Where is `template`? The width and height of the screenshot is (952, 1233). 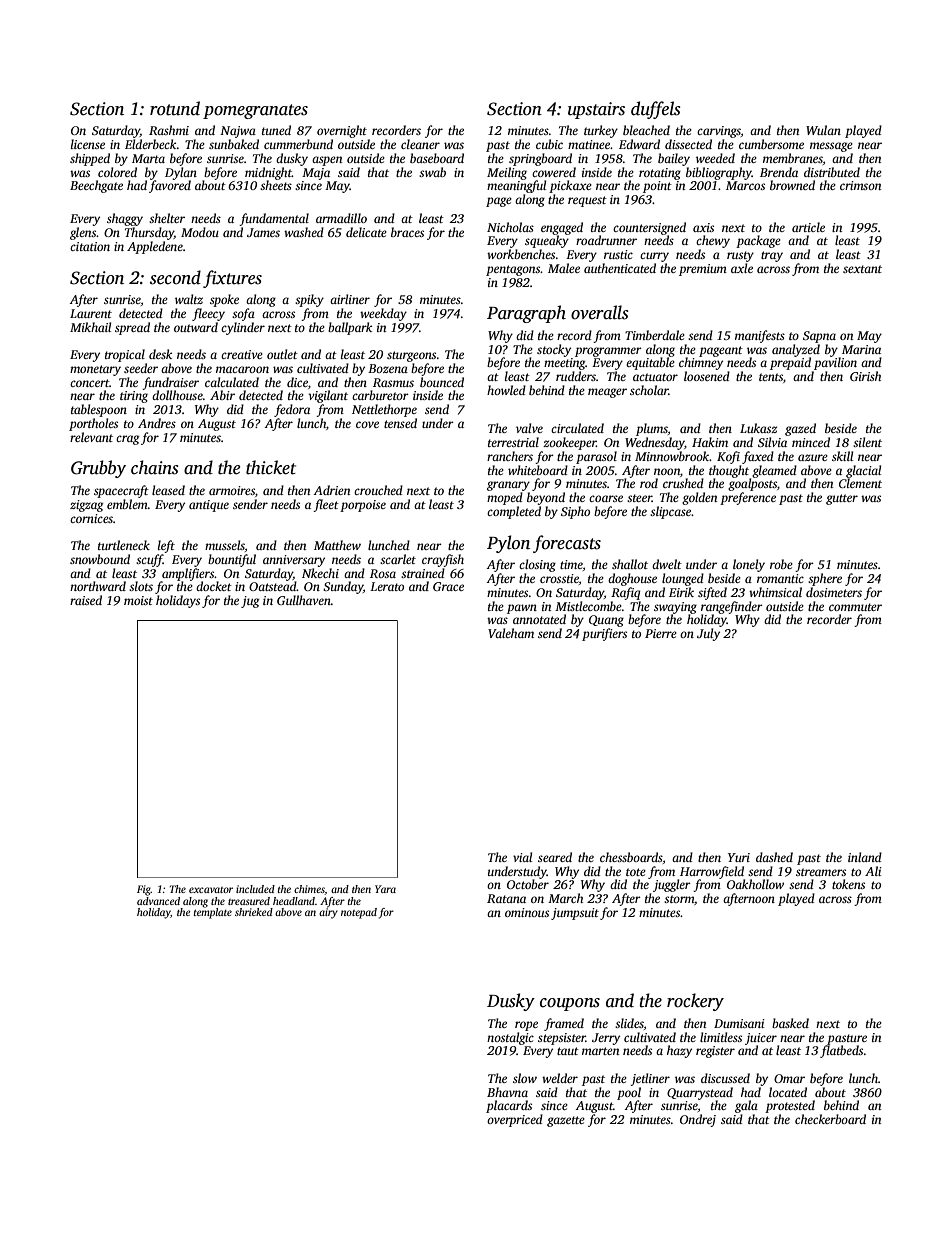 template is located at coordinates (213, 913).
